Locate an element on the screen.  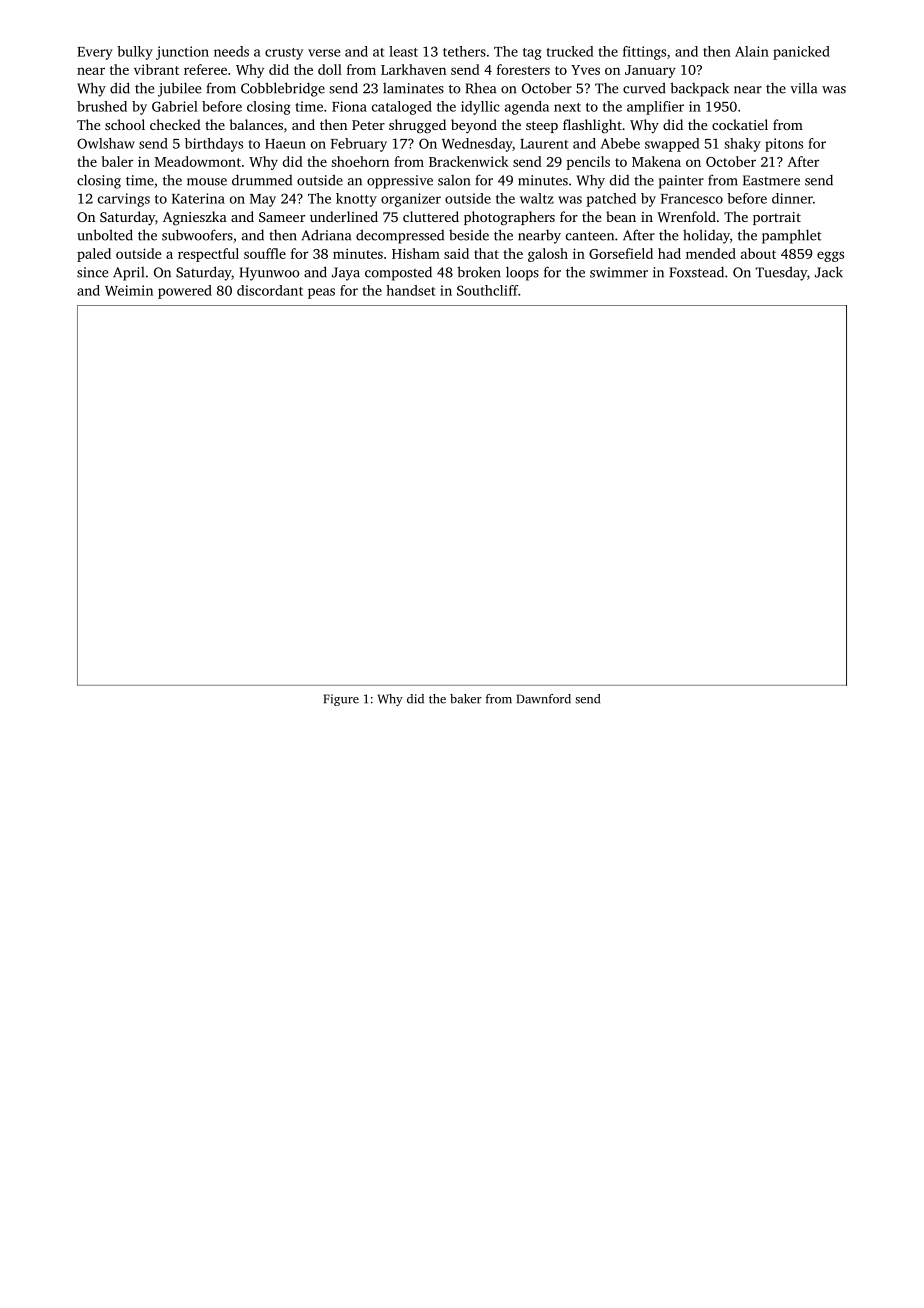
shrugged is located at coordinates (417, 126).
